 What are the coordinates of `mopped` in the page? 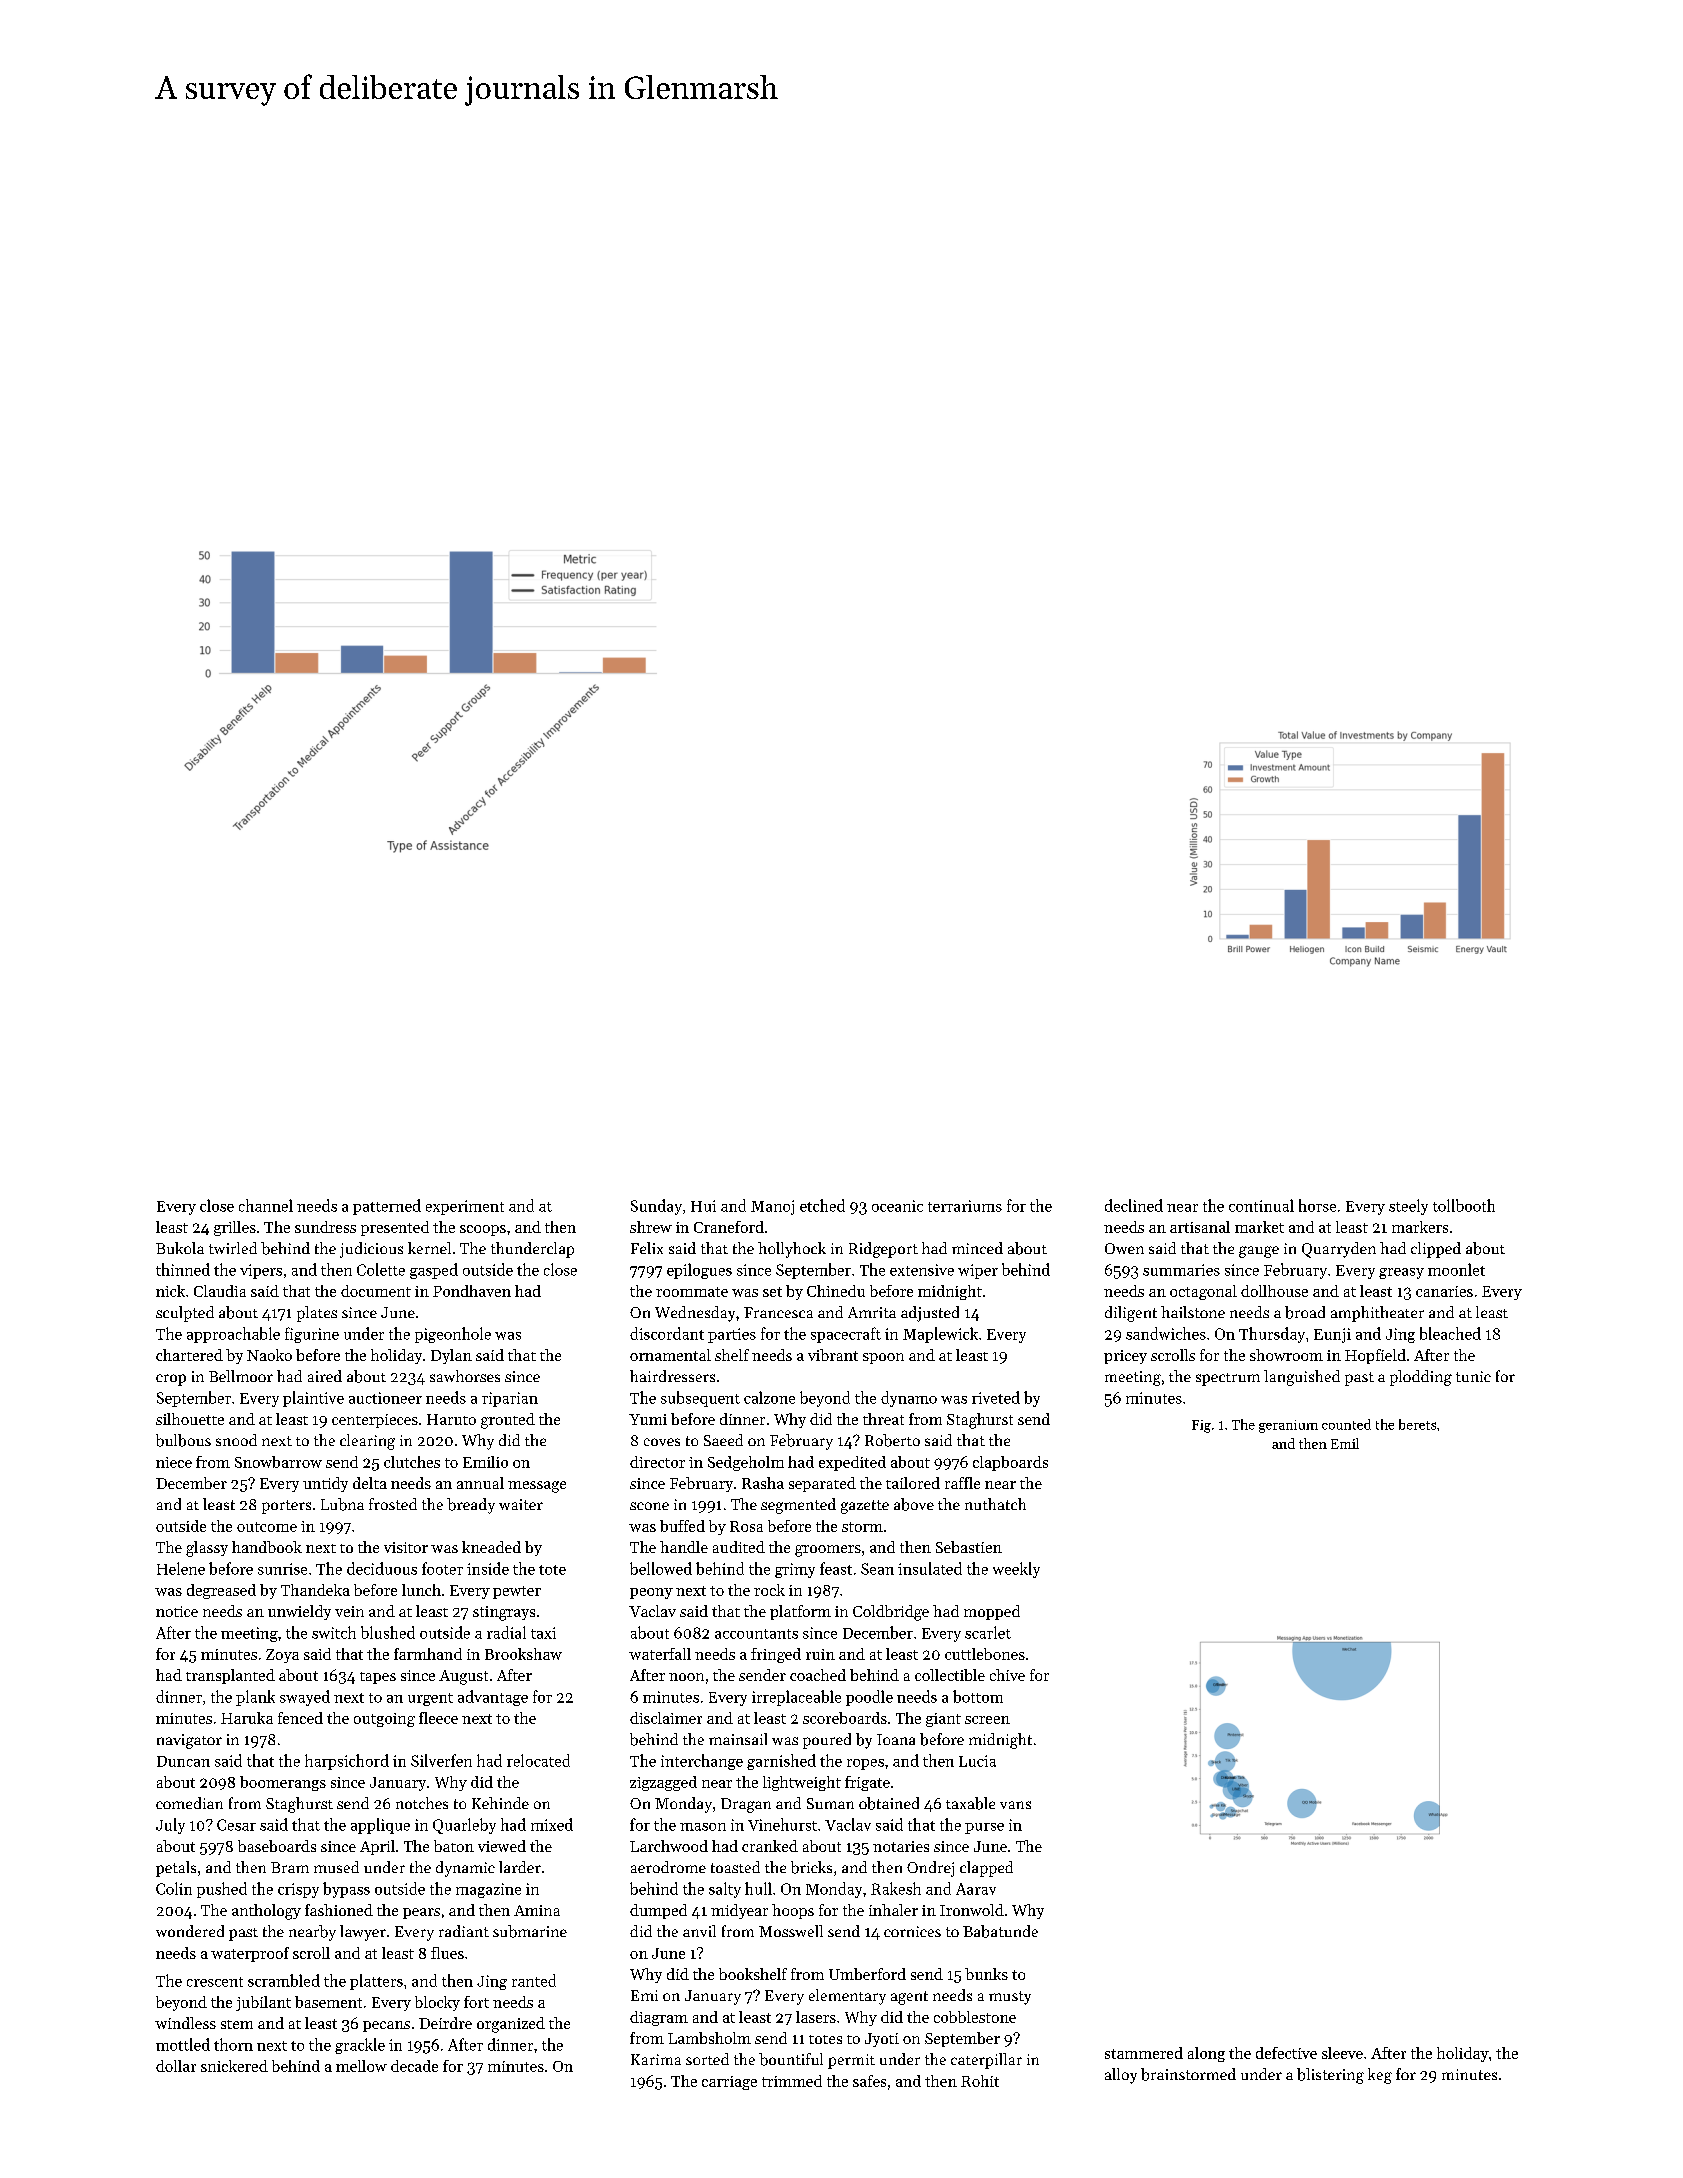 It's located at (992, 1612).
